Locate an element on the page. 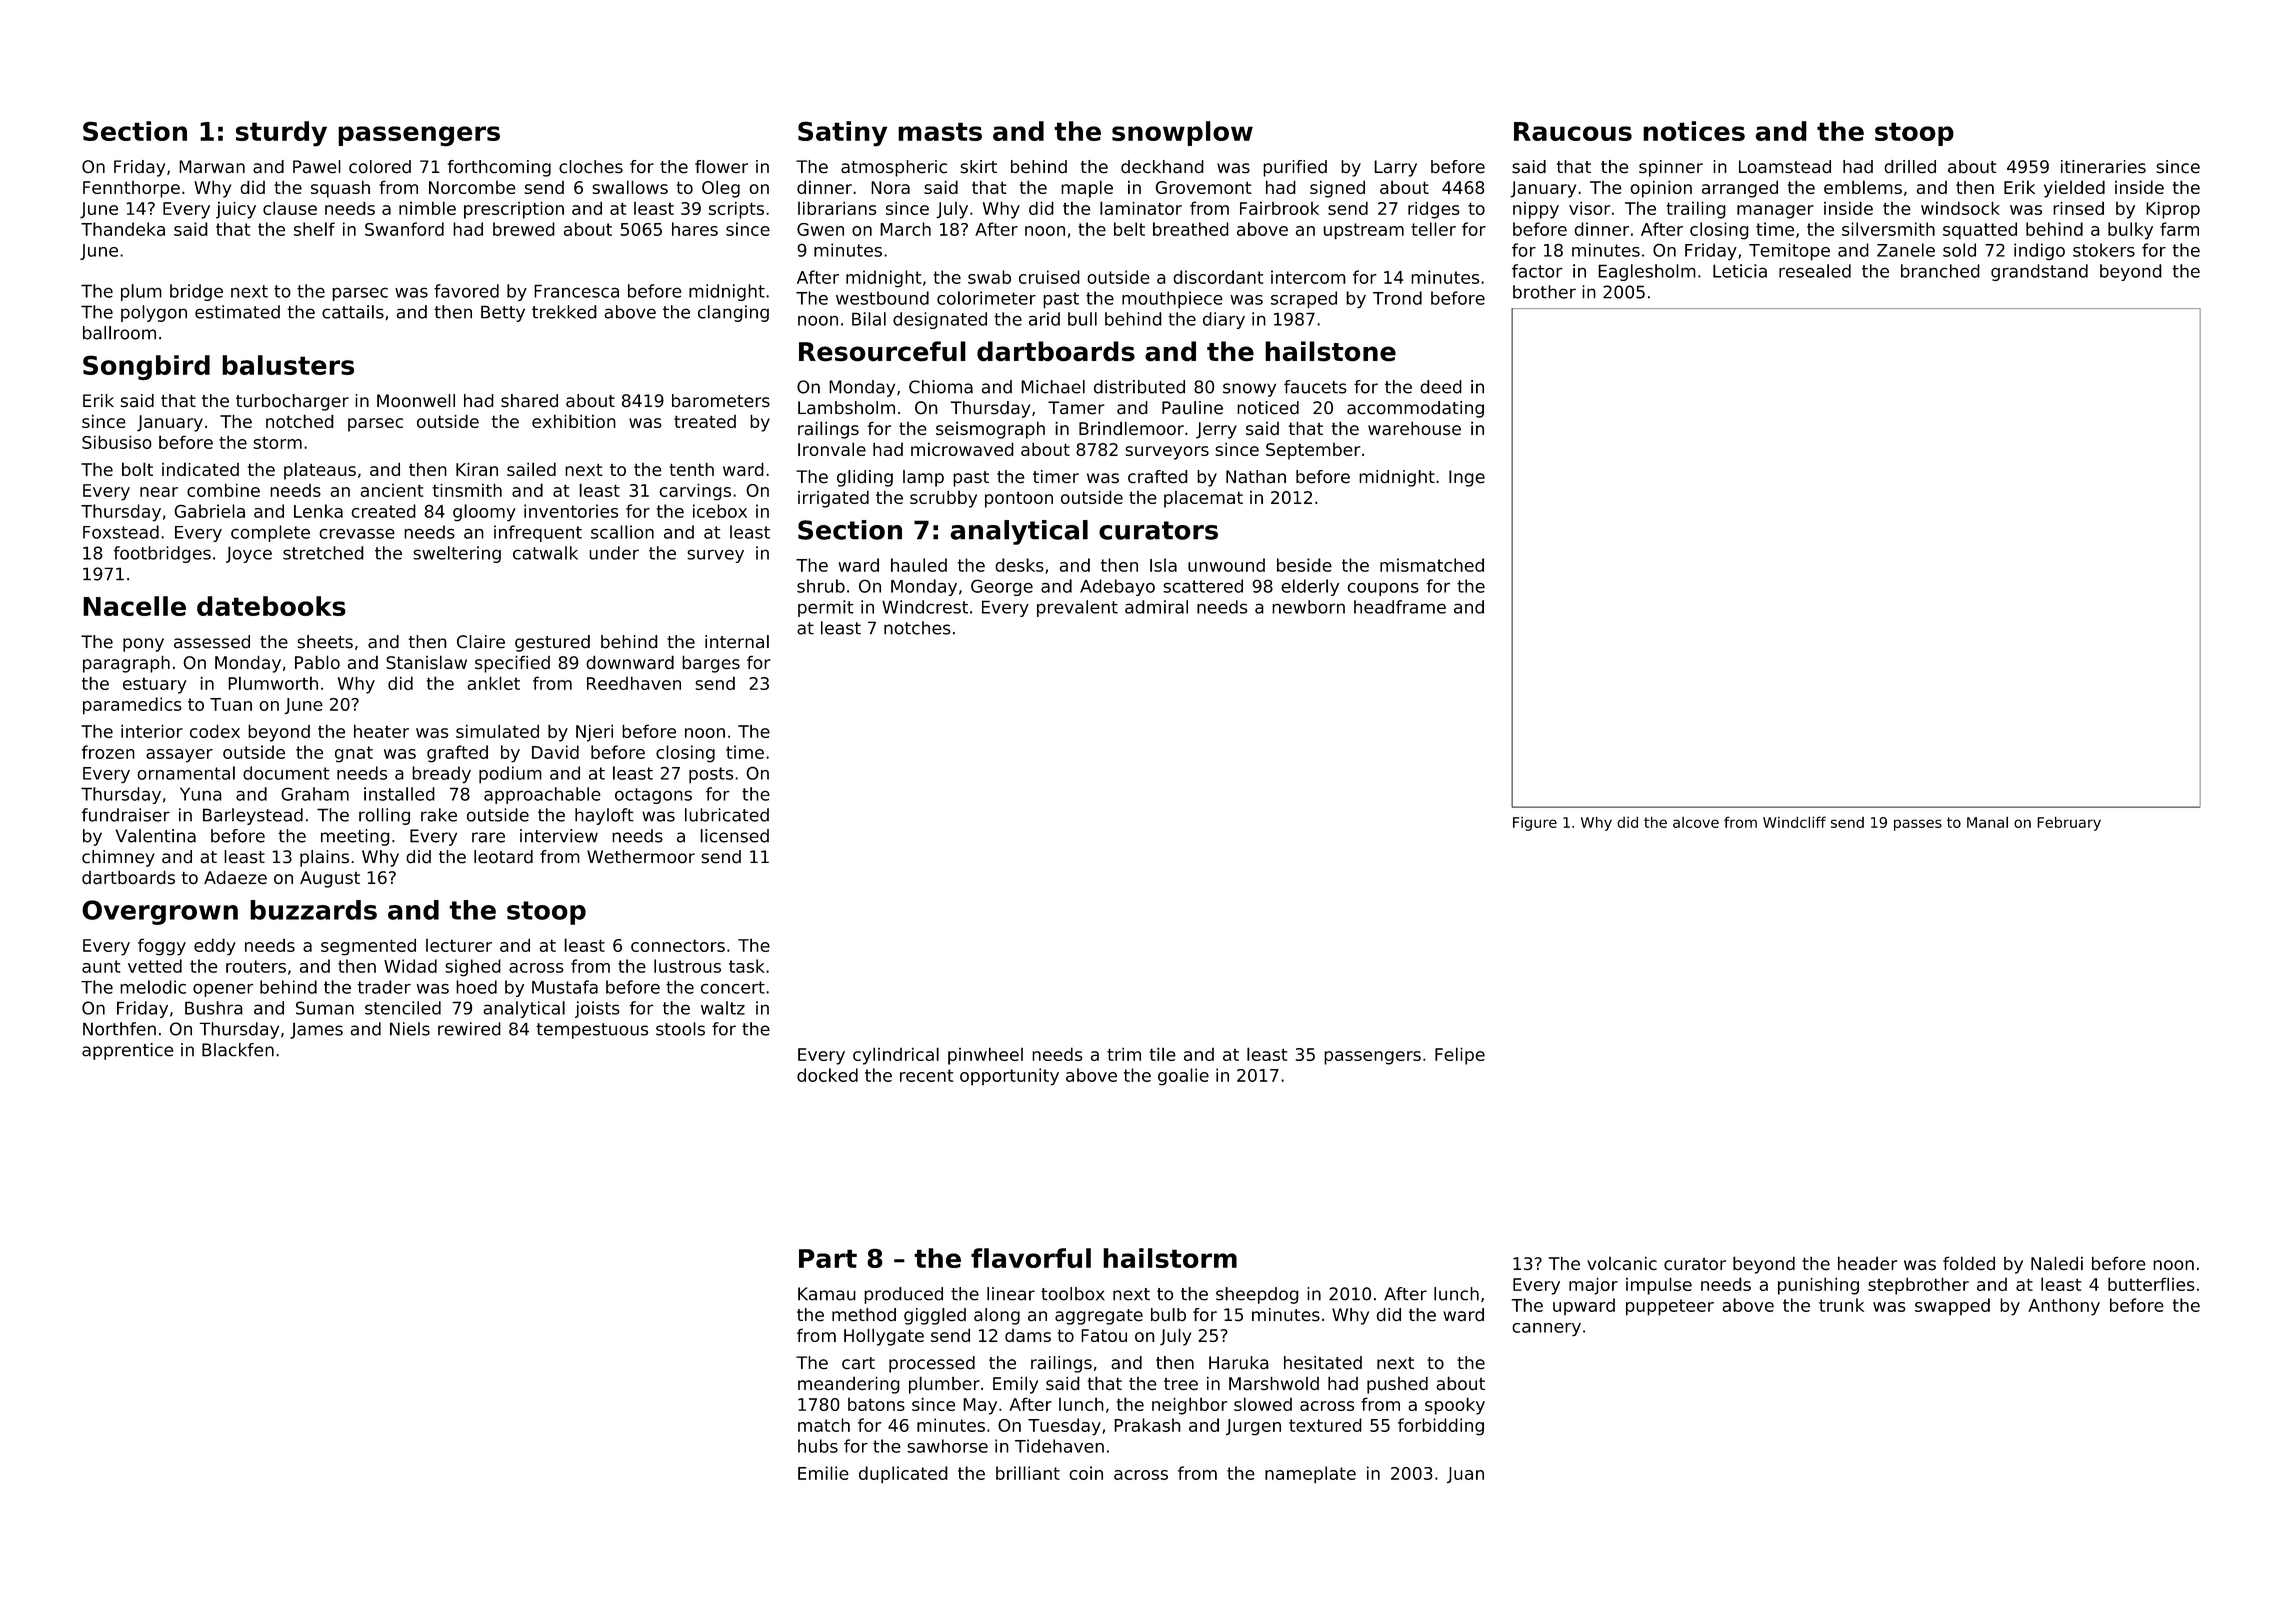 This image has width=2282, height=1614. February is located at coordinates (2069, 823).
